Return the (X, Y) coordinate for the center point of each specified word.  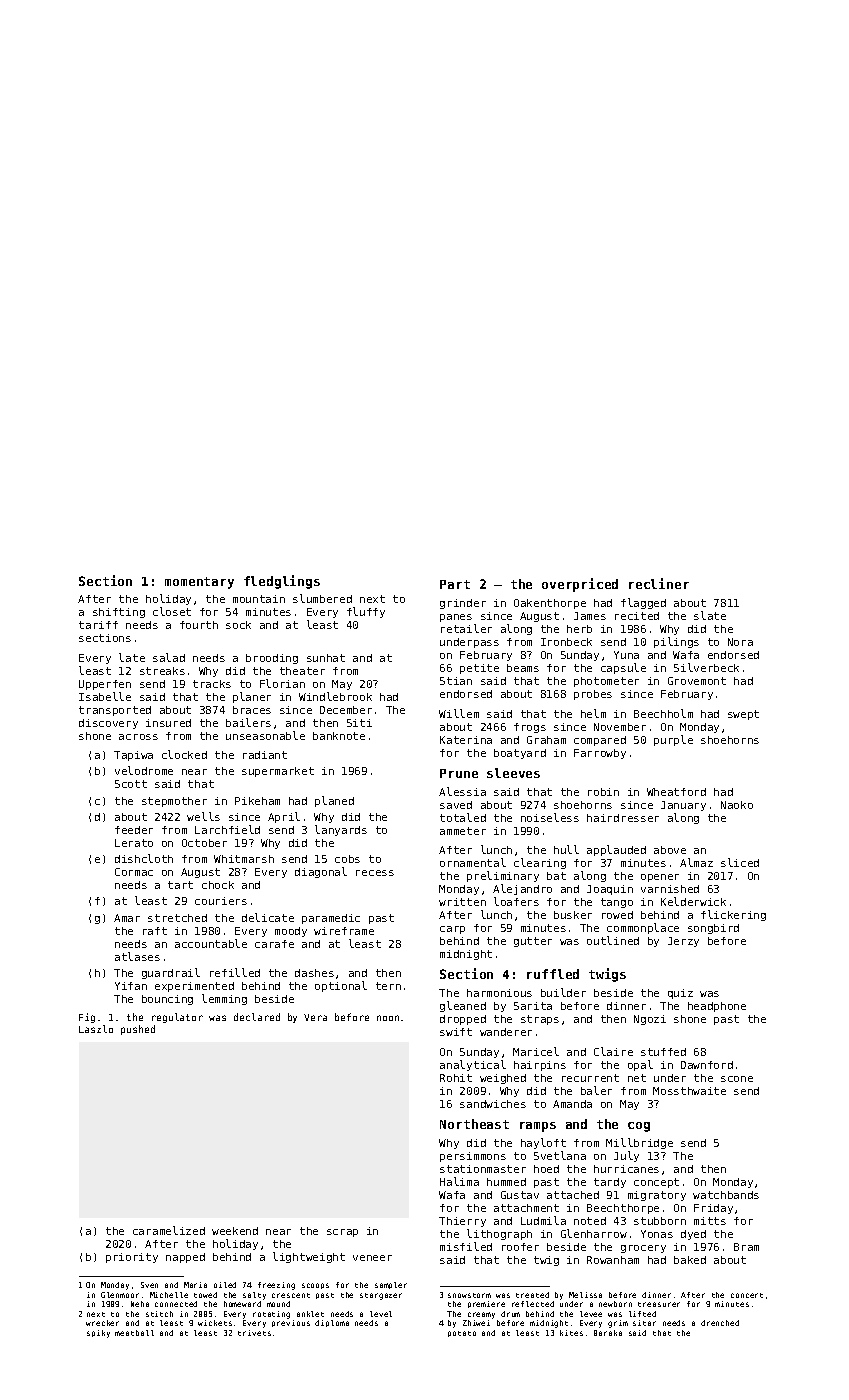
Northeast (474, 1124)
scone (737, 1079)
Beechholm (663, 713)
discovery (108, 724)
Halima (459, 1181)
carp (452, 930)
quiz (680, 994)
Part (455, 584)
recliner (659, 583)
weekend (235, 1231)
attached (573, 1195)
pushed (138, 1030)
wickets (215, 1323)
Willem (459, 713)
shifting (119, 613)
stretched (177, 918)
